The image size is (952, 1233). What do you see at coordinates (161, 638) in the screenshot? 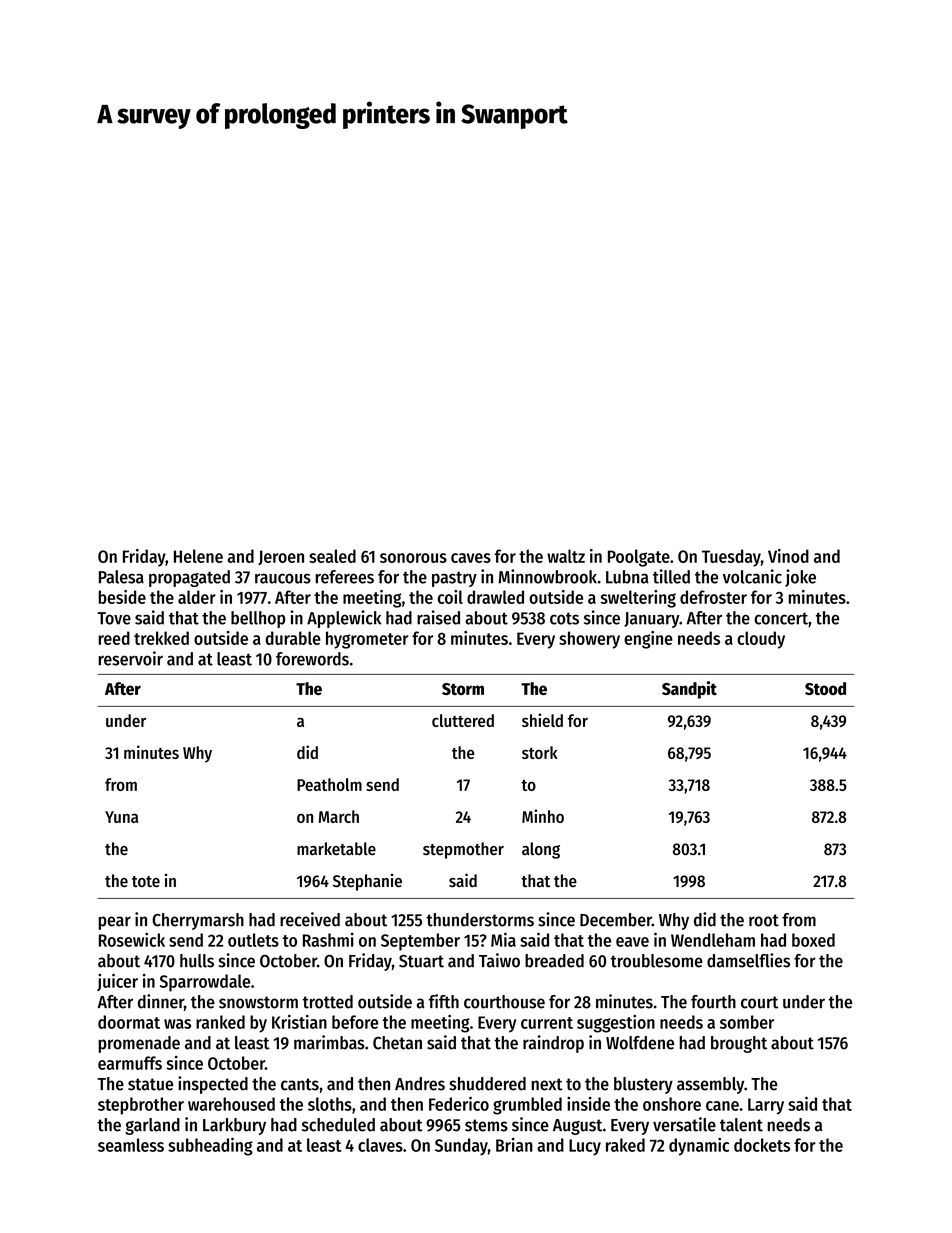
I see `trekked` at bounding box center [161, 638].
